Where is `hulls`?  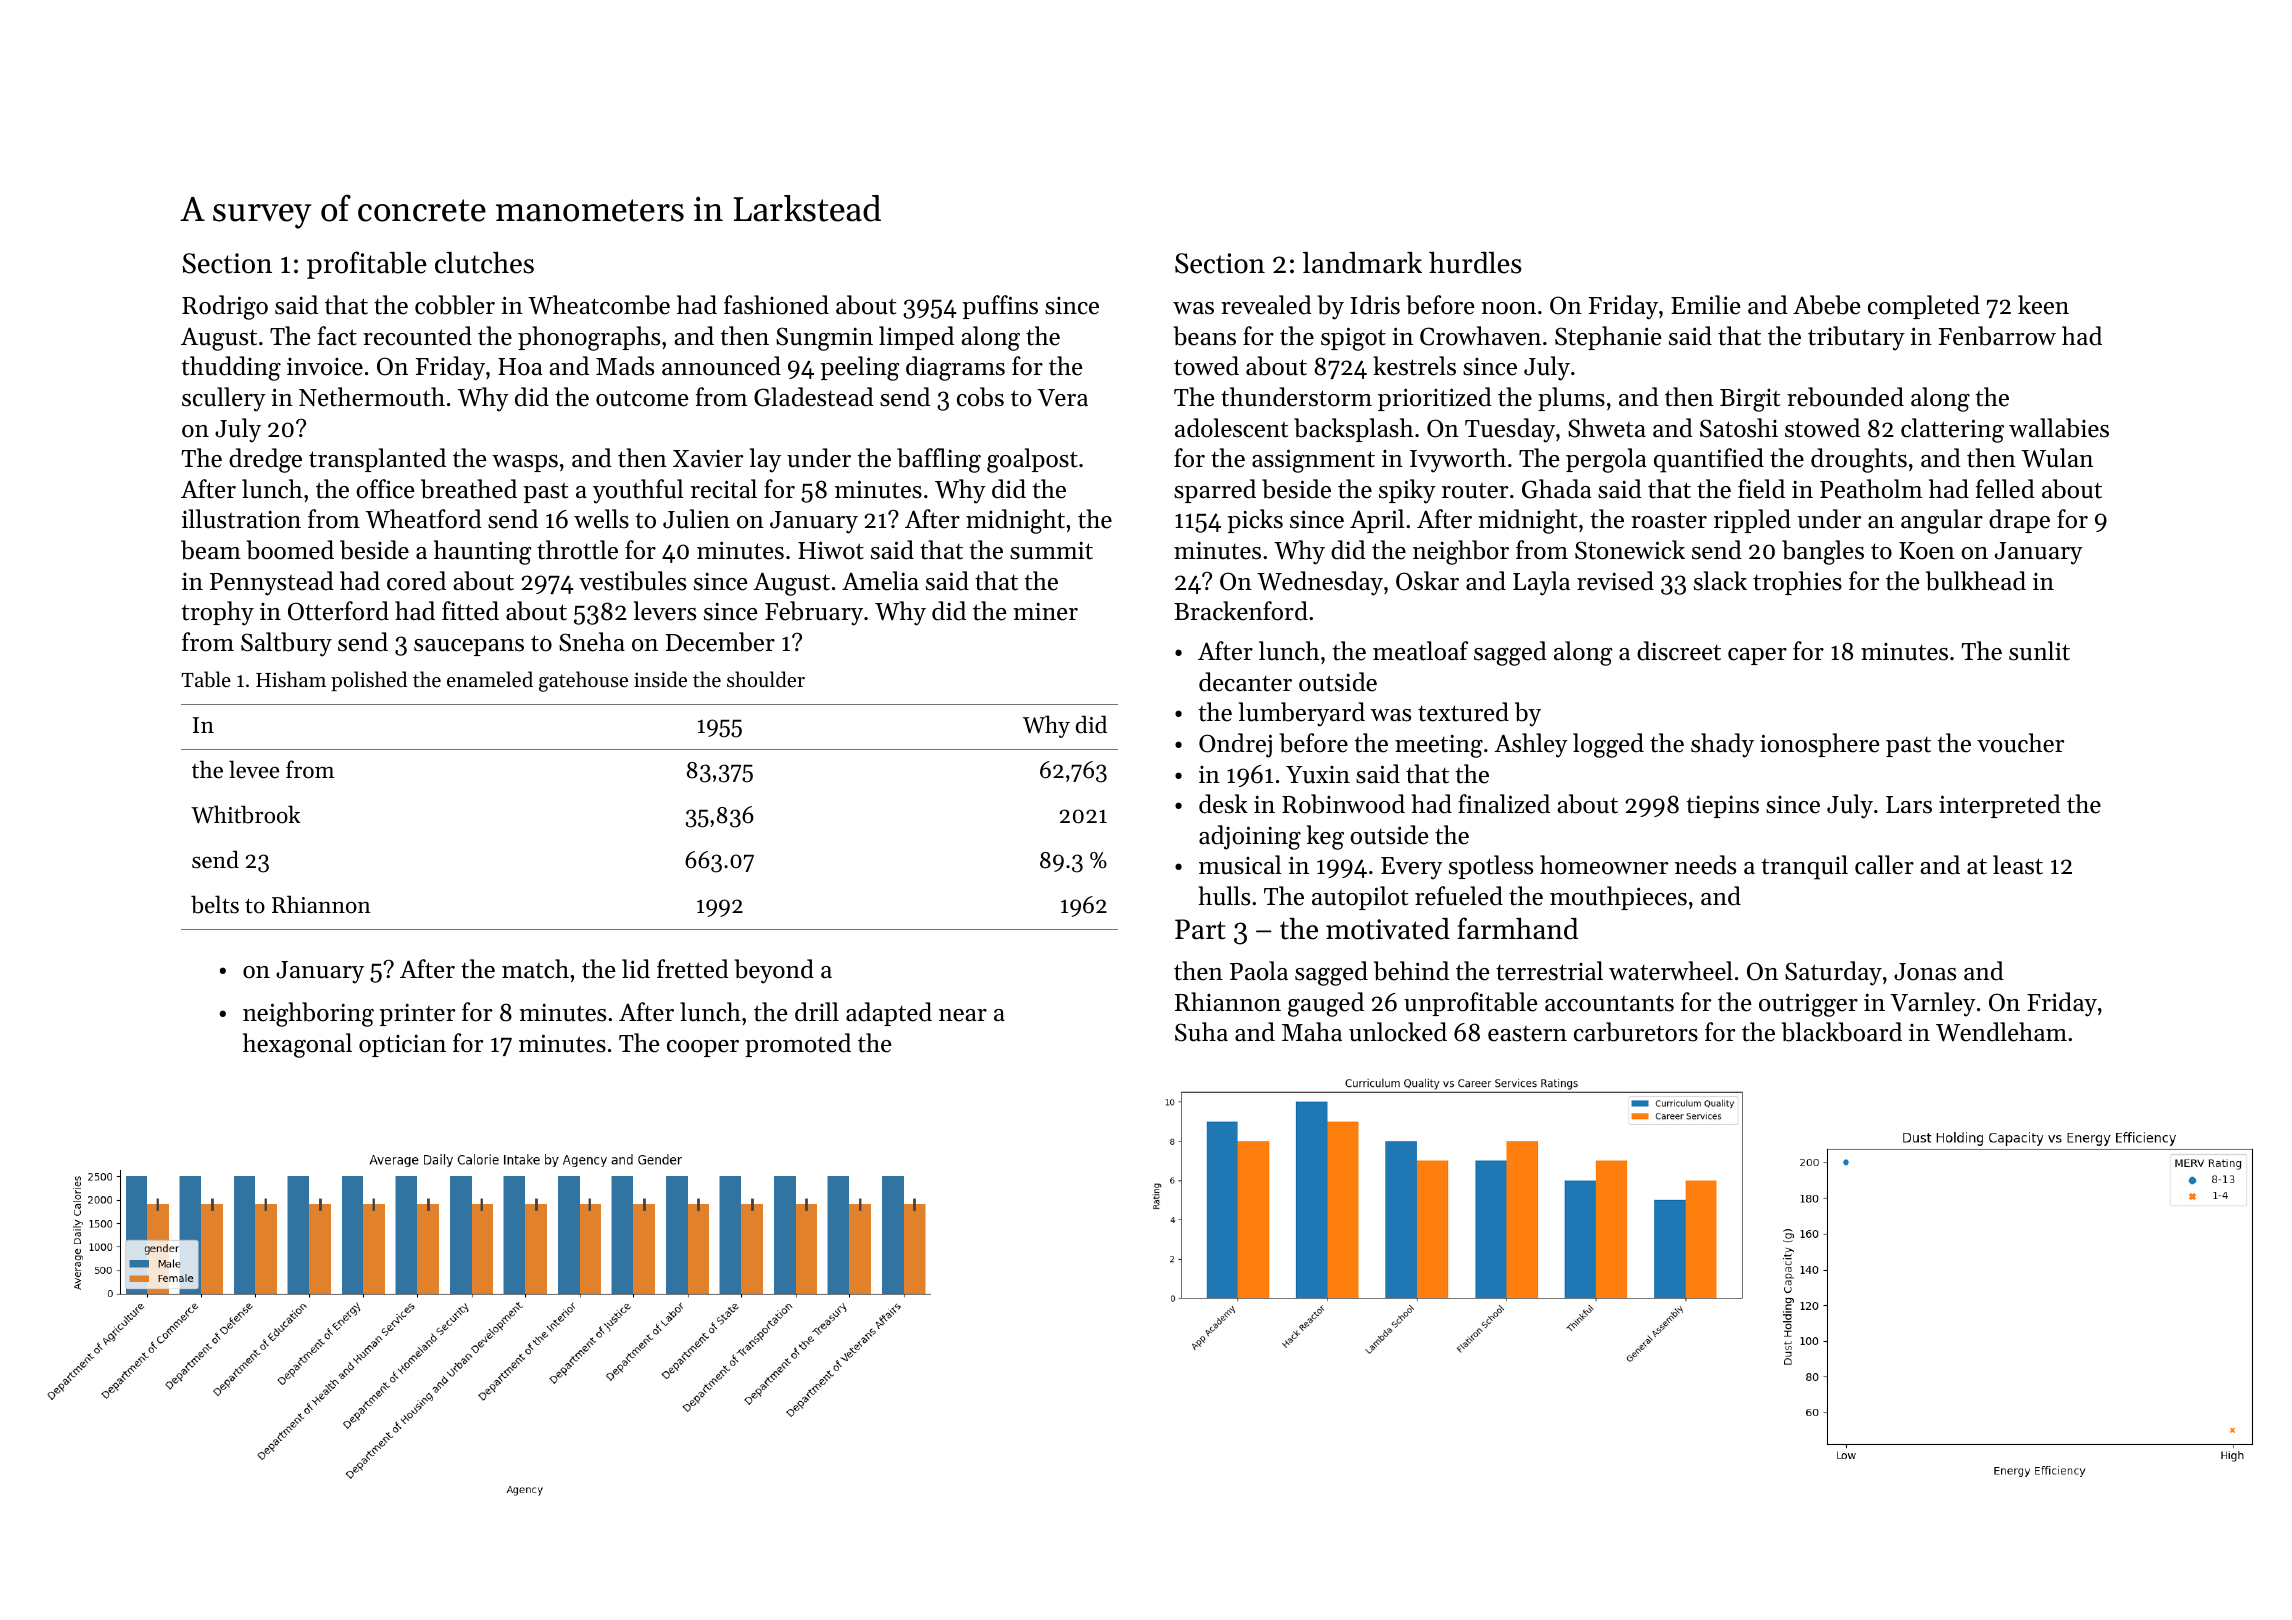
hulls is located at coordinates (1224, 896).
